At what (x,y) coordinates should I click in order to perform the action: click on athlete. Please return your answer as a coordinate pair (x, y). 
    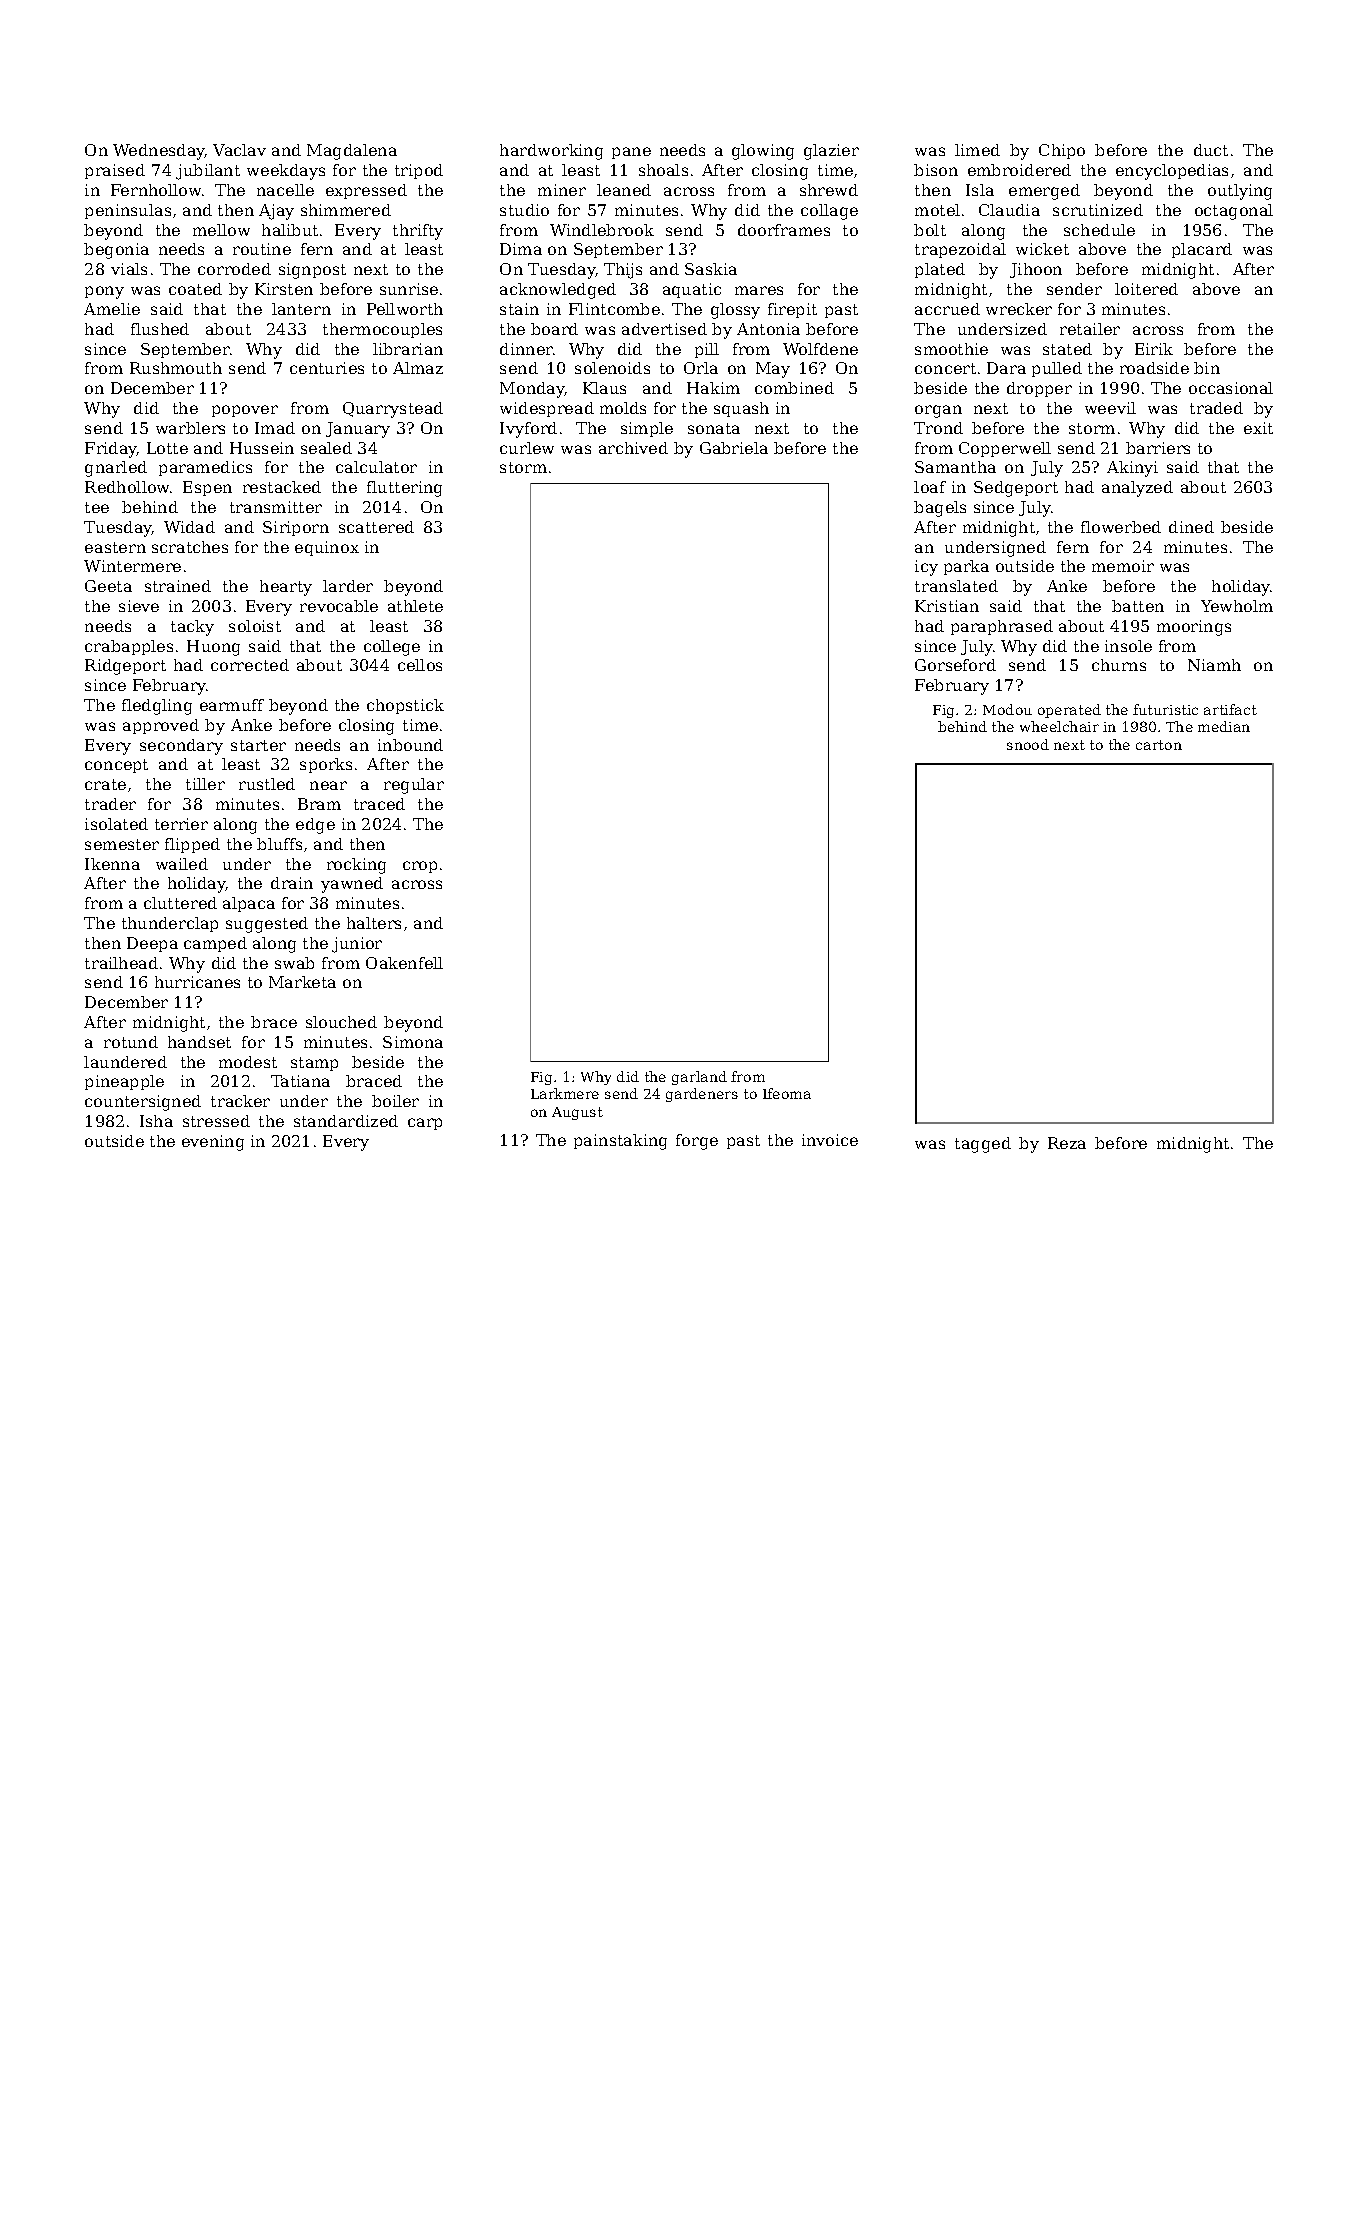
    Looking at the image, I should click on (415, 606).
